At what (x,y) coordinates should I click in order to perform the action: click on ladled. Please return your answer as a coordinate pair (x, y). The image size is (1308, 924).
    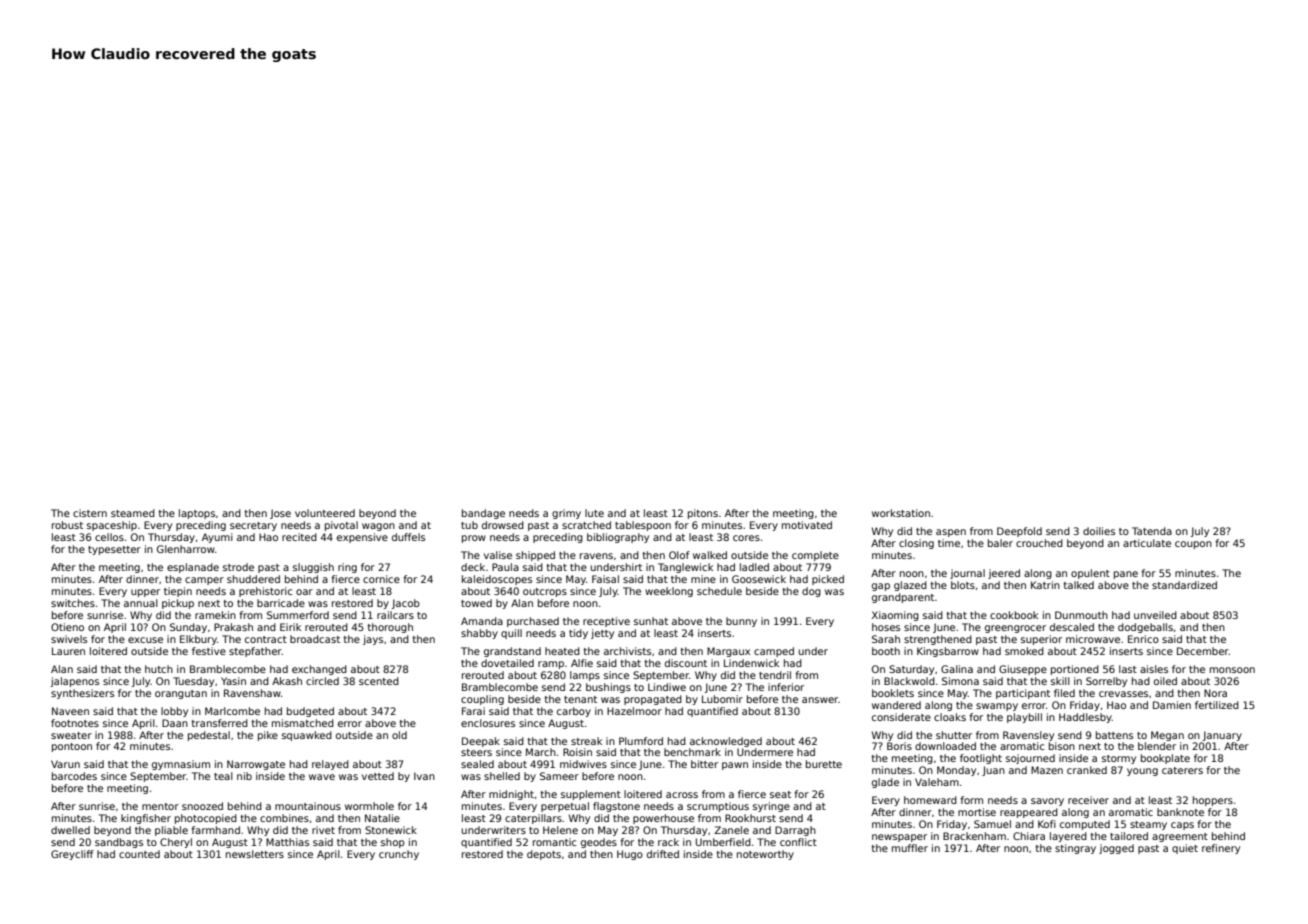
    Looking at the image, I should click on (754, 567).
